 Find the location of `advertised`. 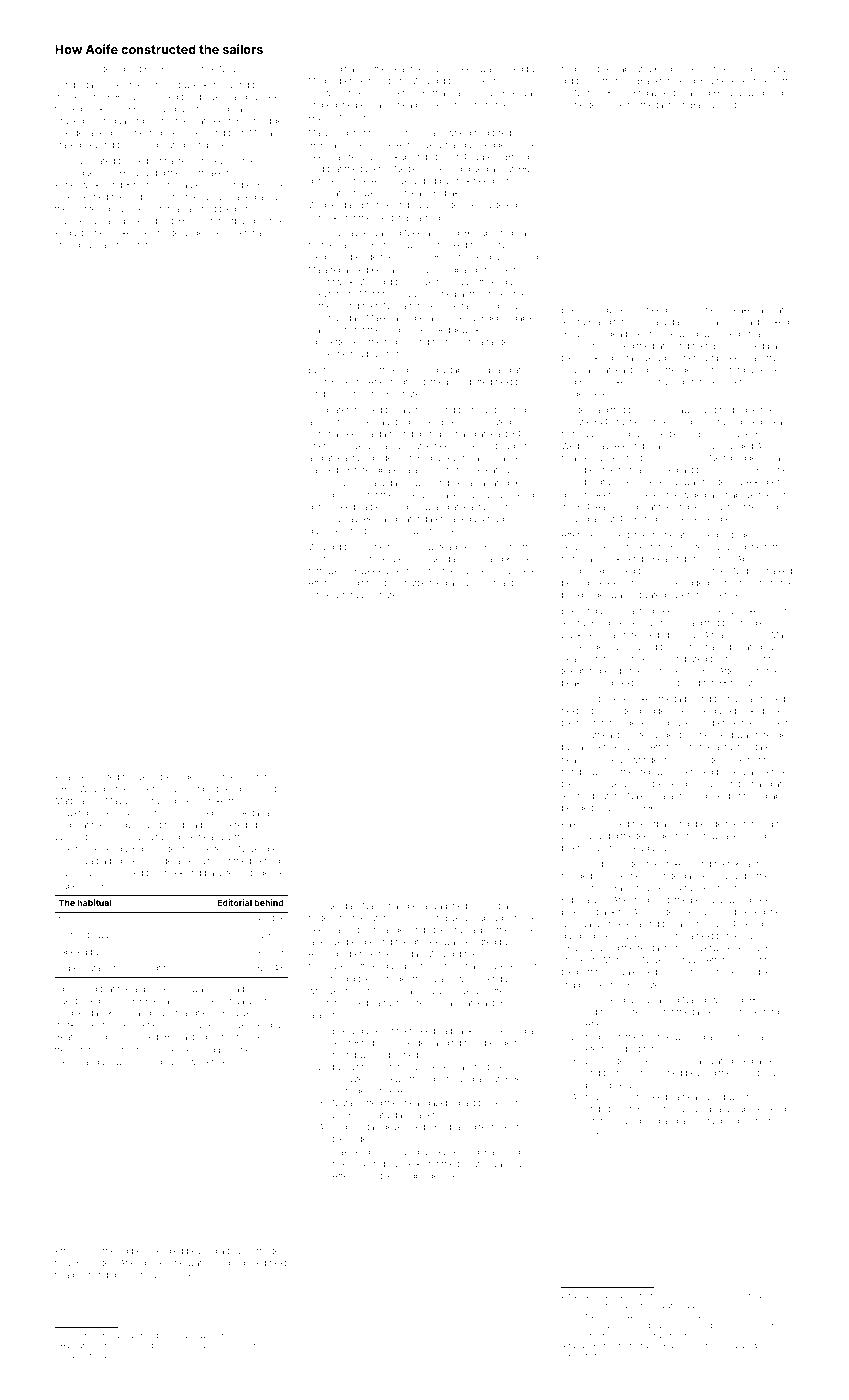

advertised is located at coordinates (758, 410).
